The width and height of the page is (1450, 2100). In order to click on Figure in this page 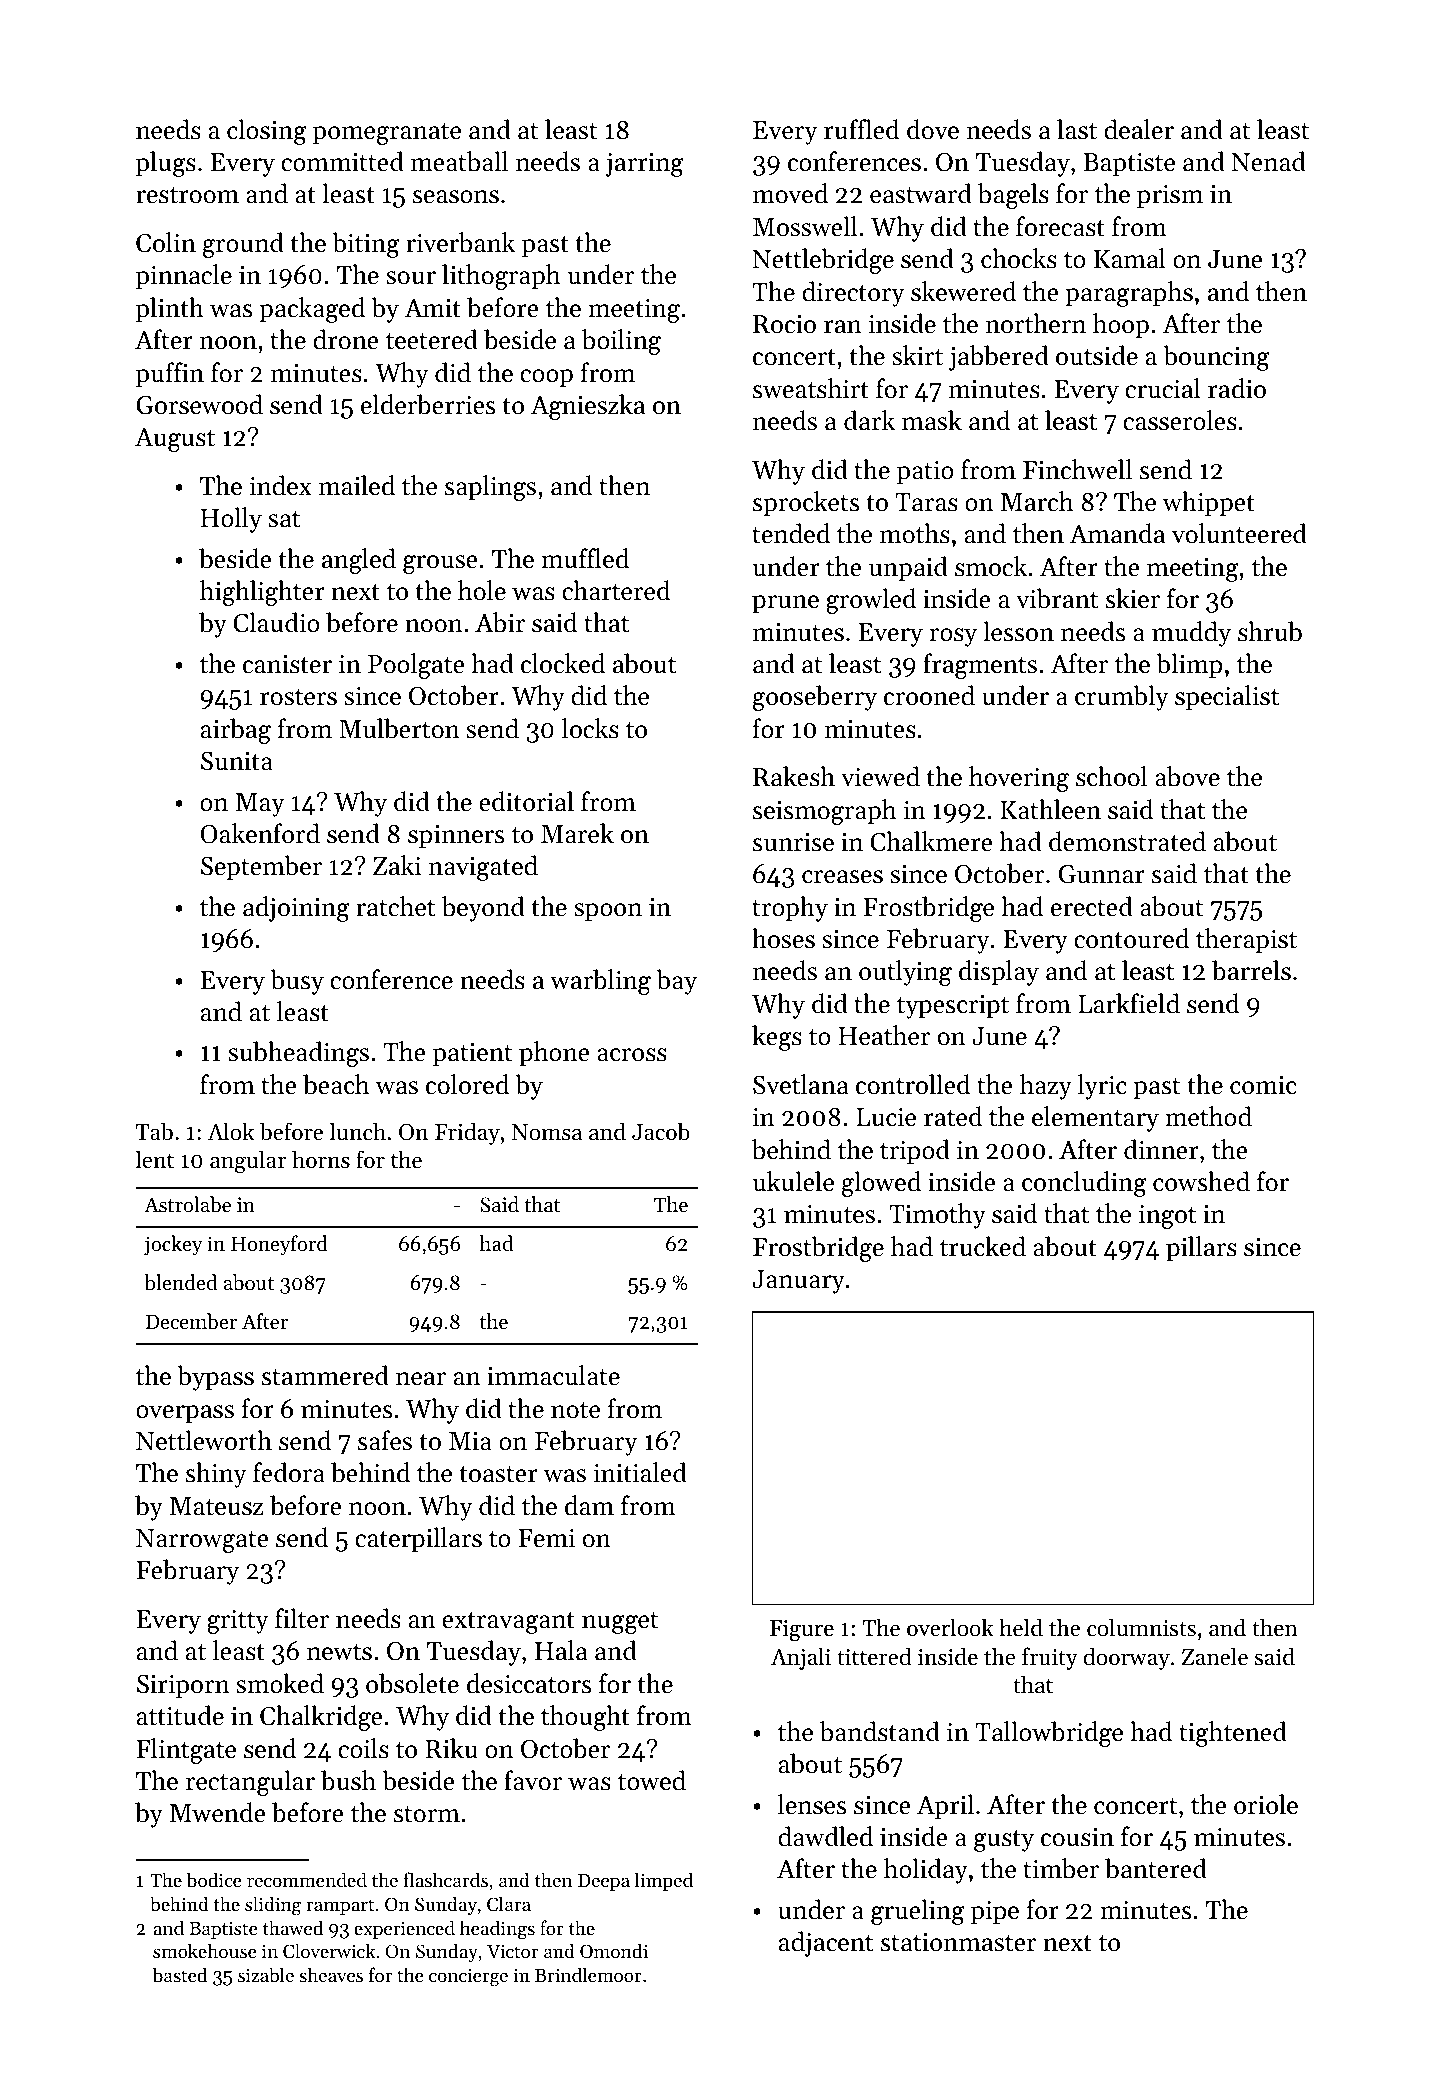, I will do `click(802, 1631)`.
